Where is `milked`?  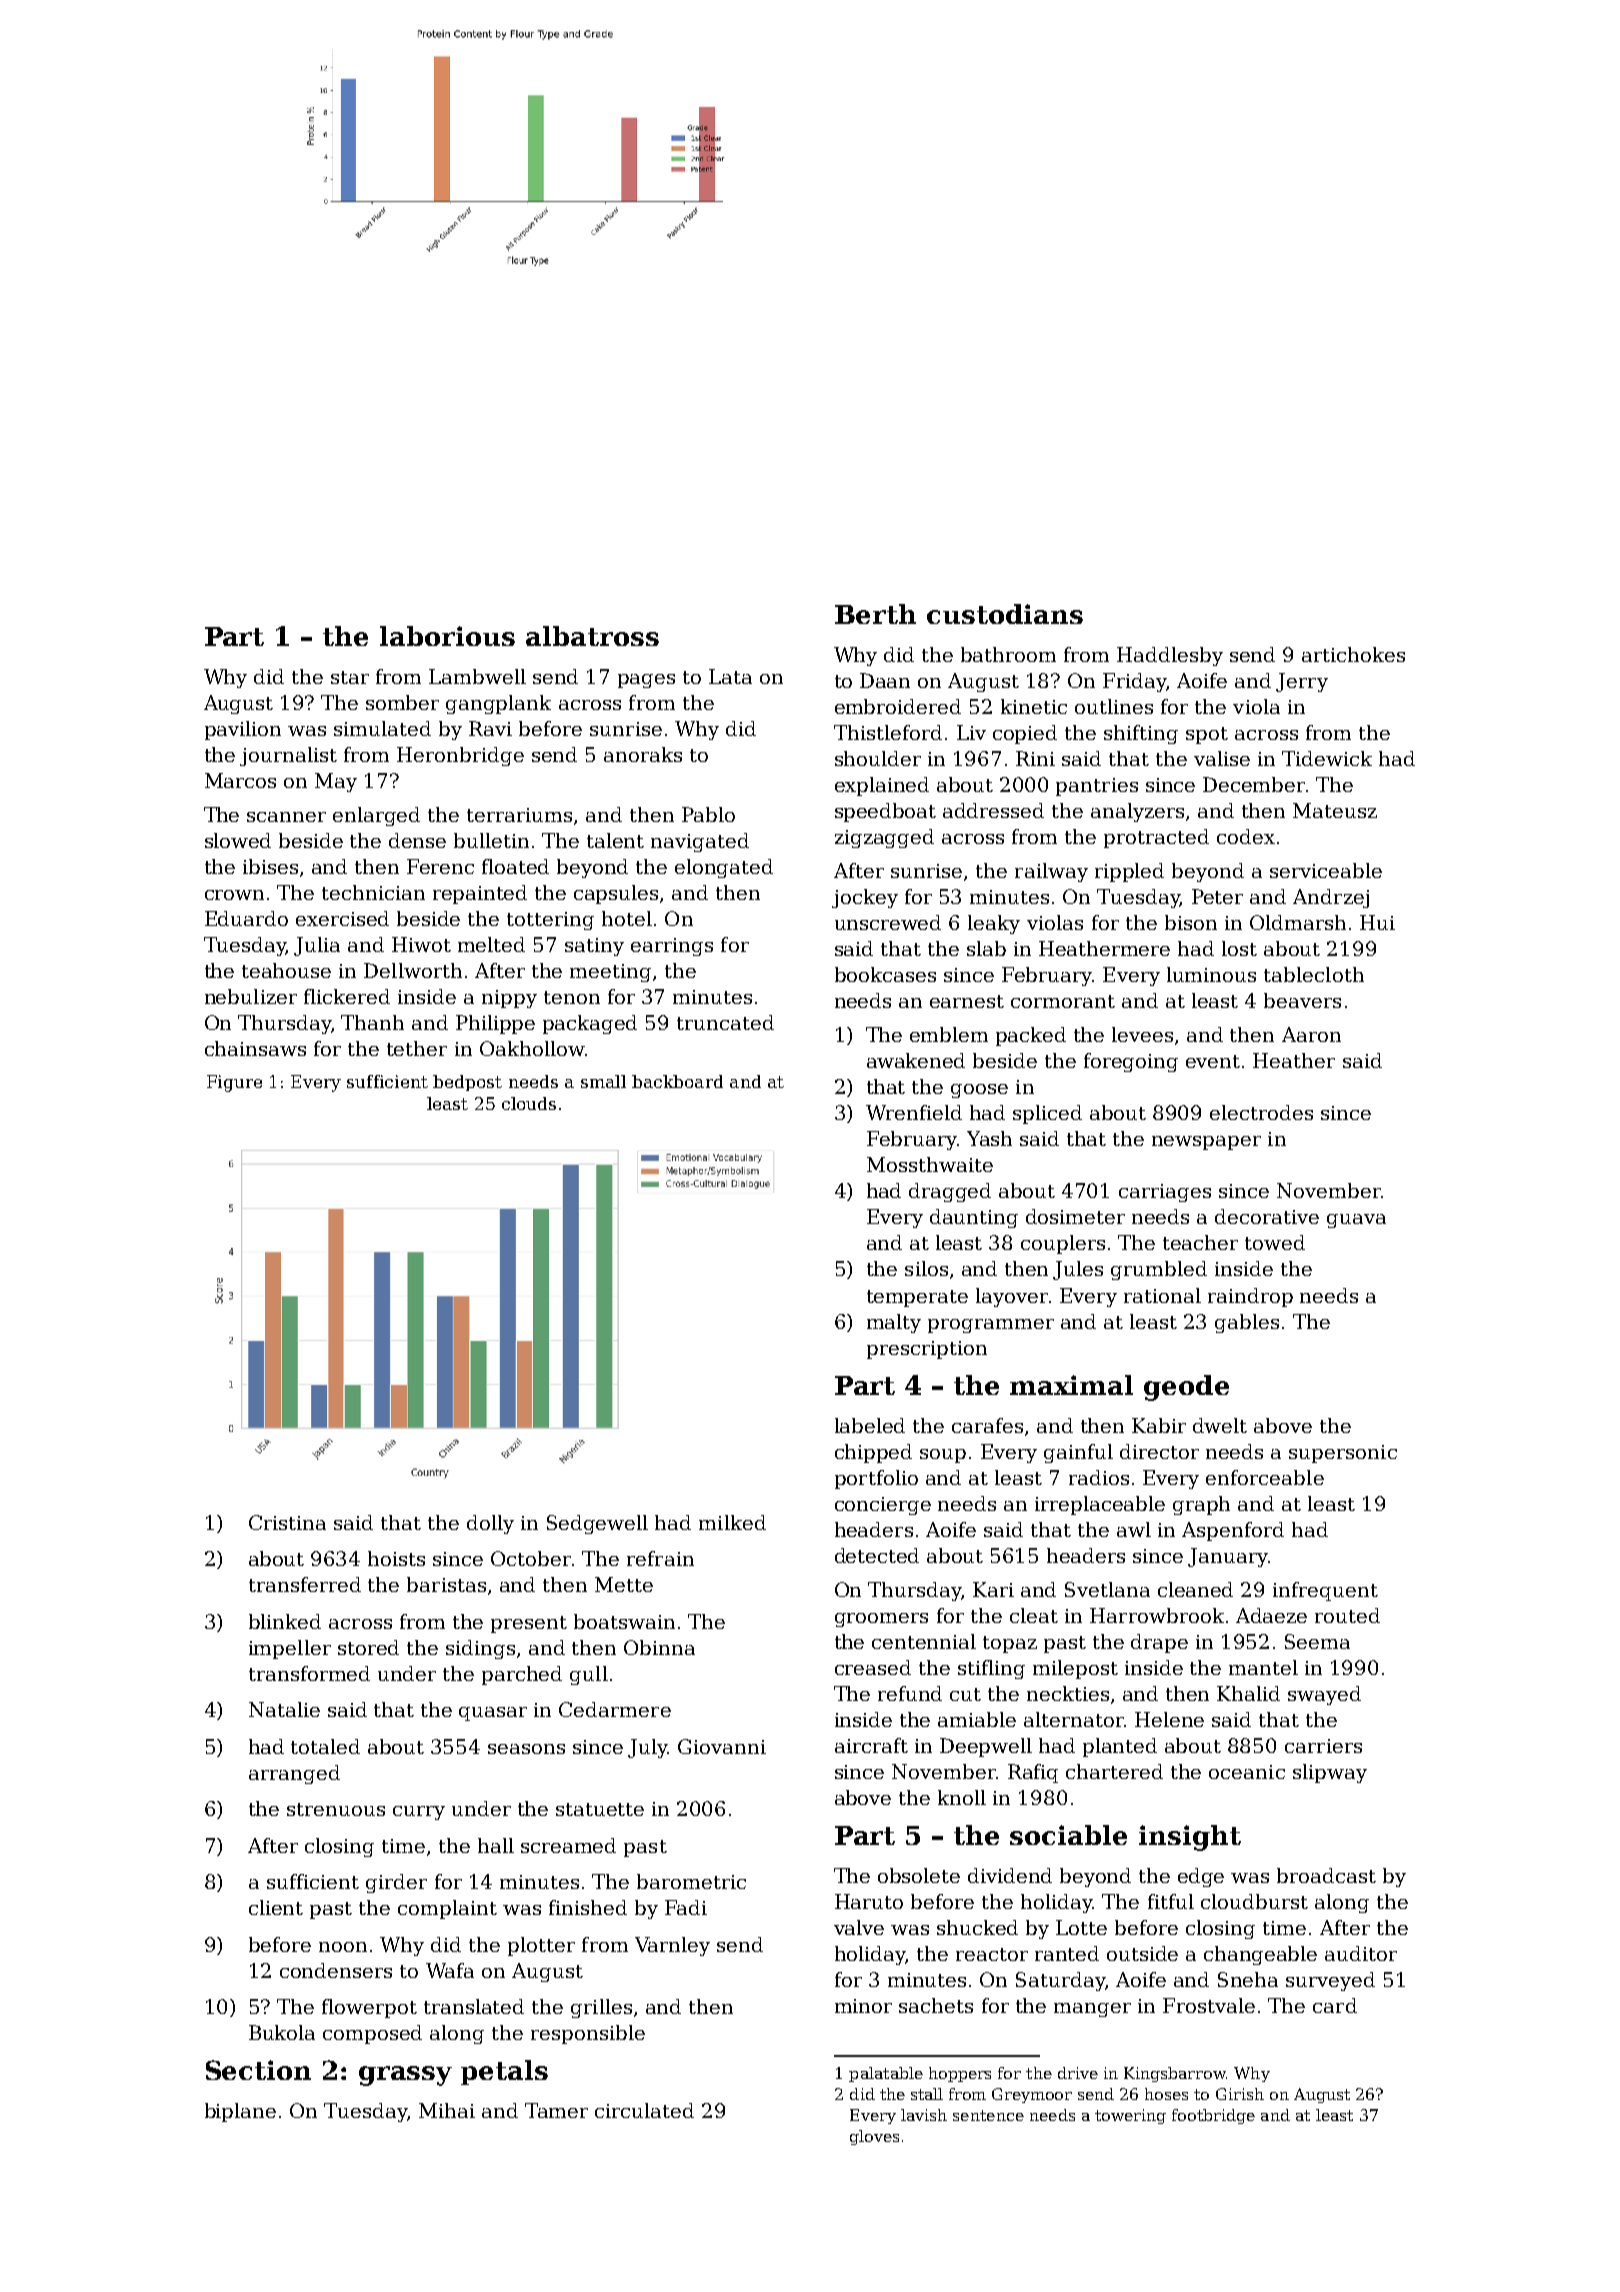
milked is located at coordinates (732, 1522).
